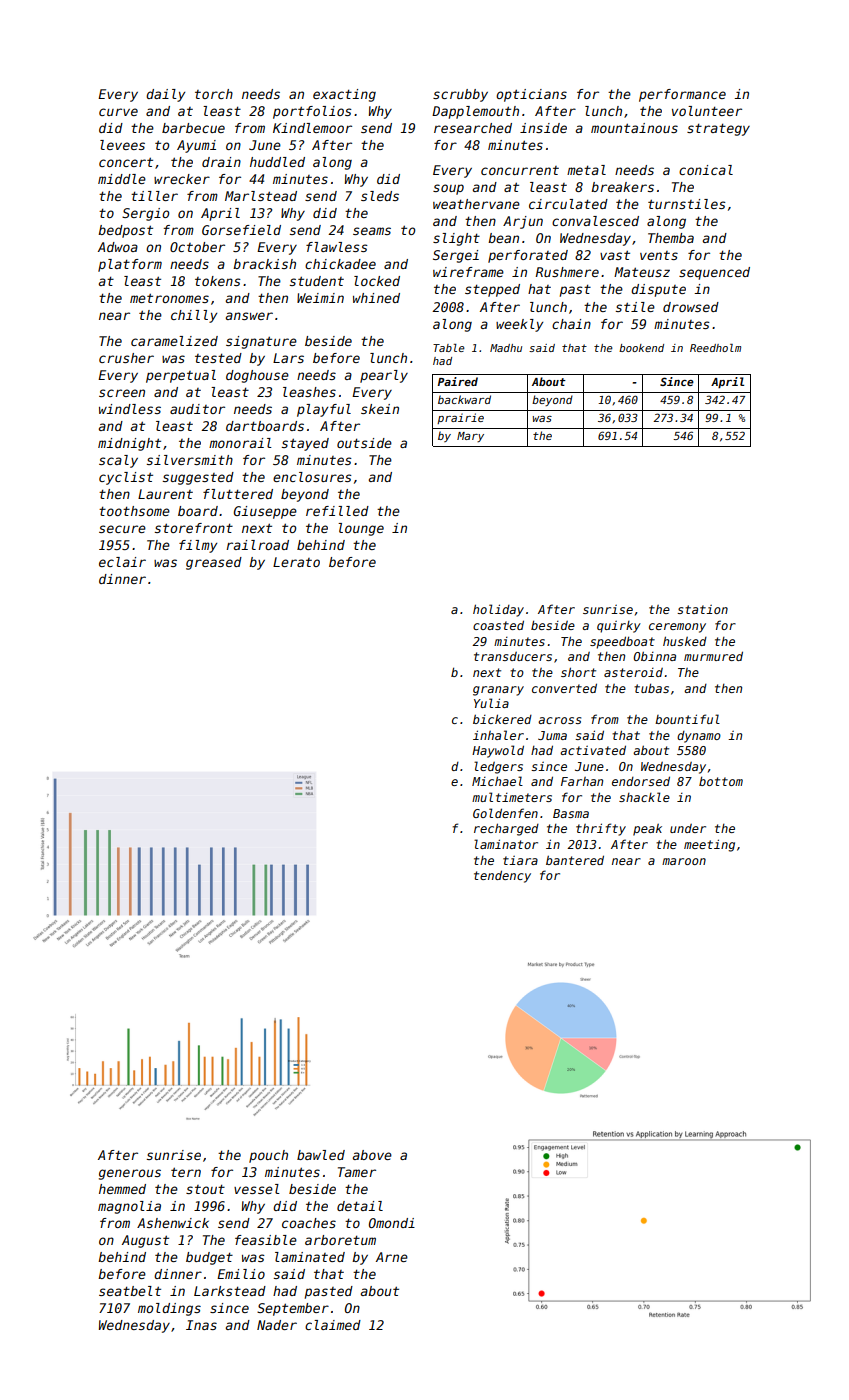 The image size is (849, 1400). I want to click on torch, so click(214, 94).
